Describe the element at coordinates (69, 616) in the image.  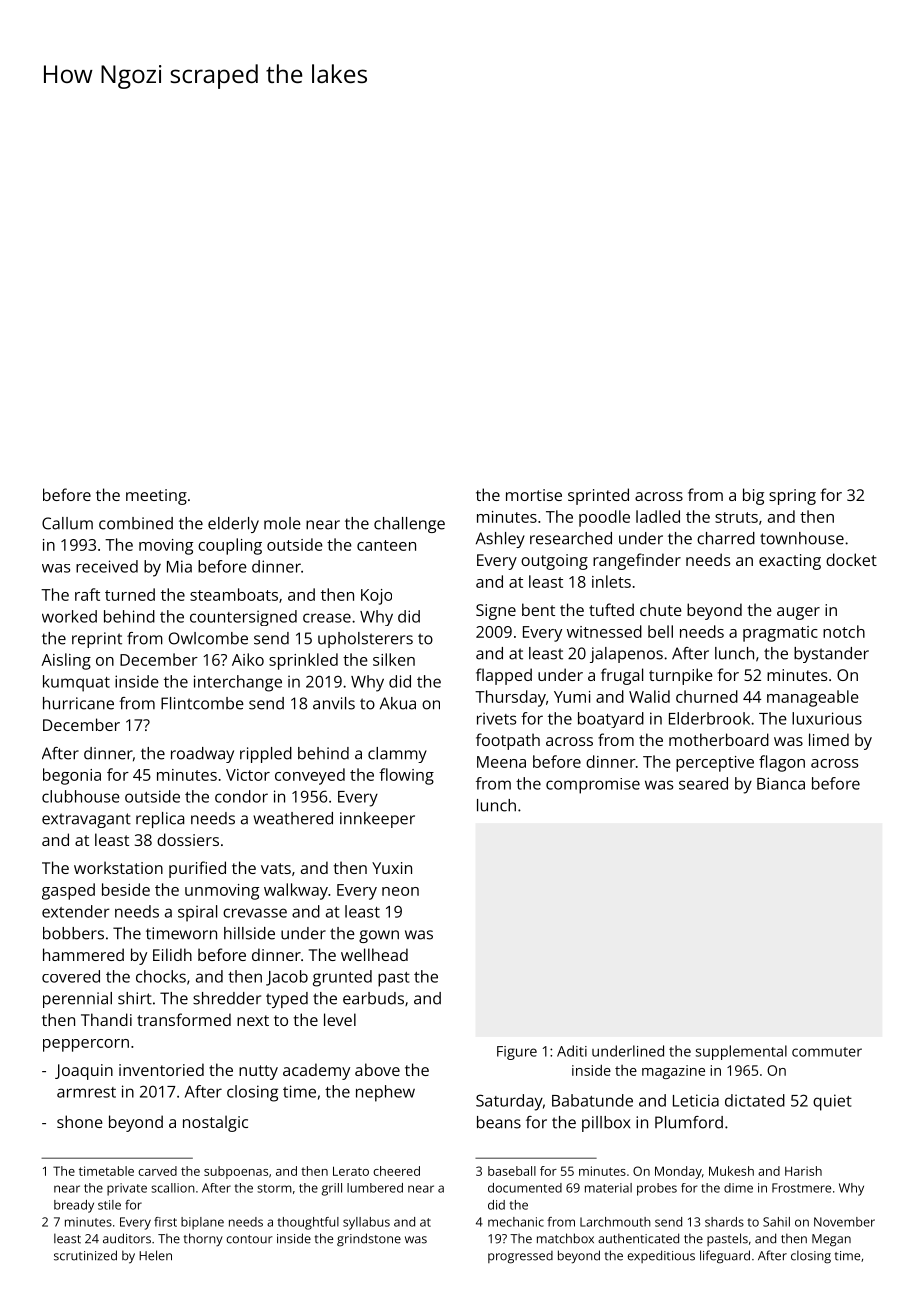
I see `worked` at that location.
